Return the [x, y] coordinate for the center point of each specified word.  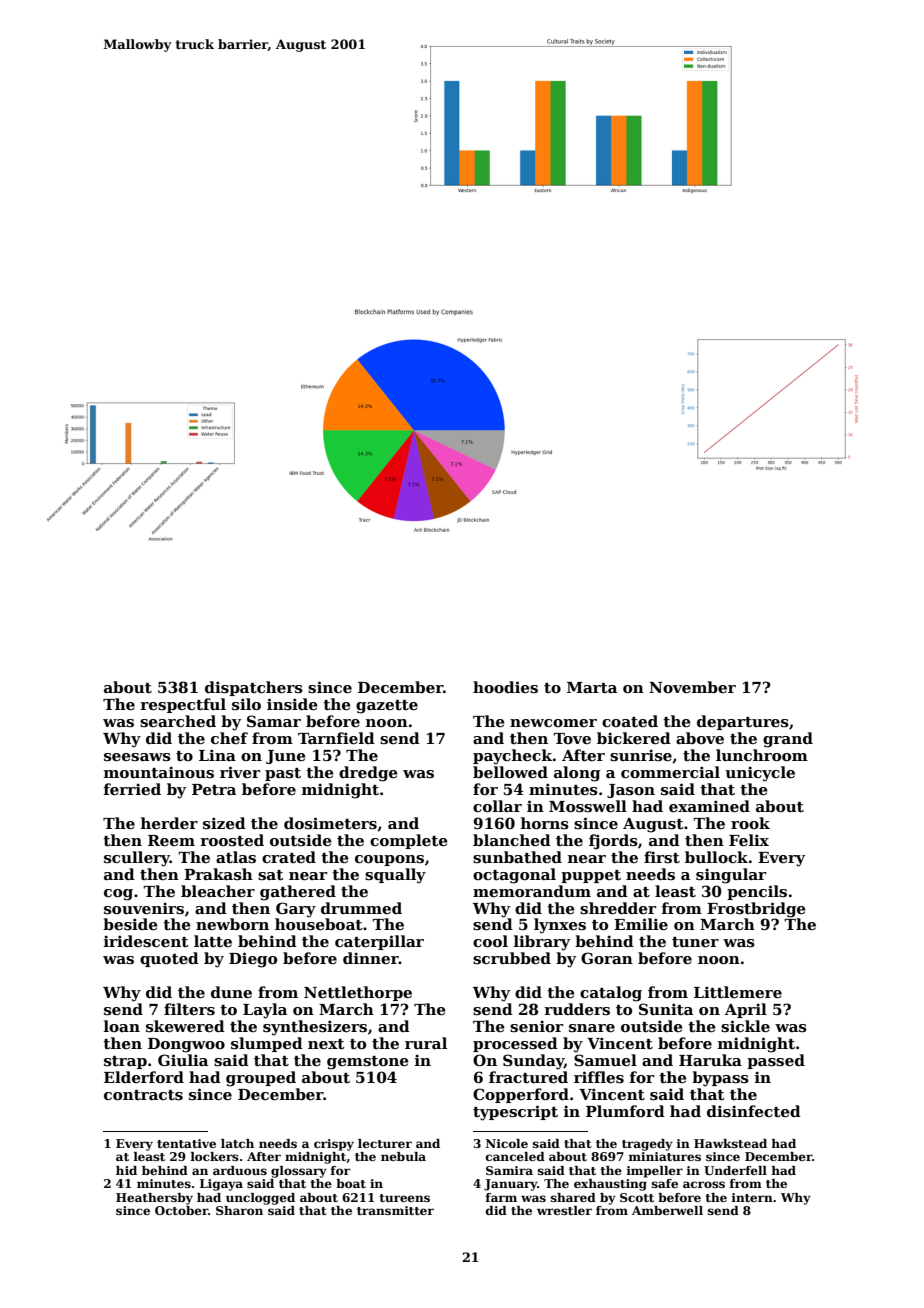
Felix [749, 840]
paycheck [513, 757]
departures [743, 722]
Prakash [218, 874]
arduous [240, 1170]
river [240, 772]
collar [497, 806]
